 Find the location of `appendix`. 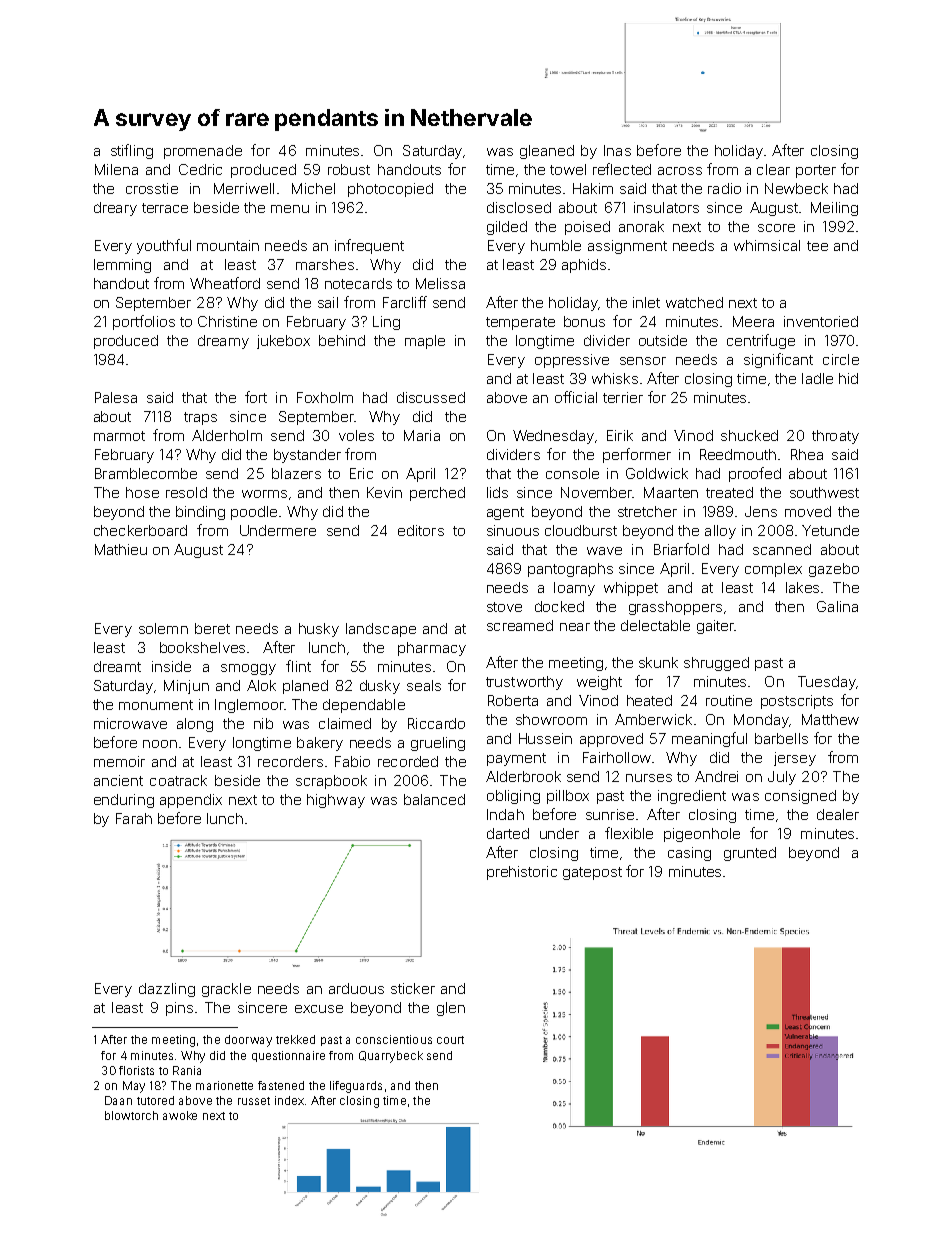

appendix is located at coordinates (191, 801).
